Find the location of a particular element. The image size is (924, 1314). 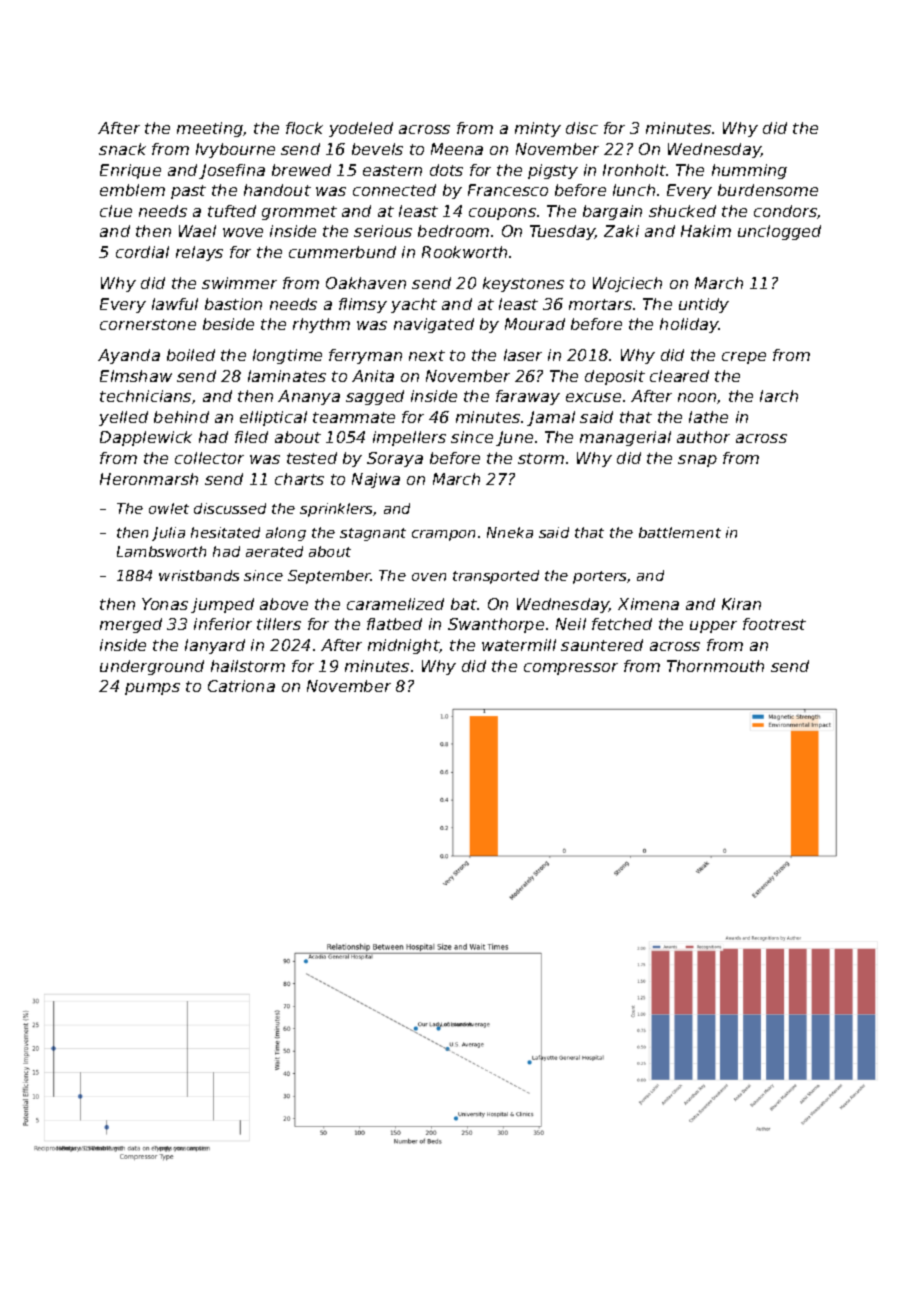

battlement is located at coordinates (680, 532).
